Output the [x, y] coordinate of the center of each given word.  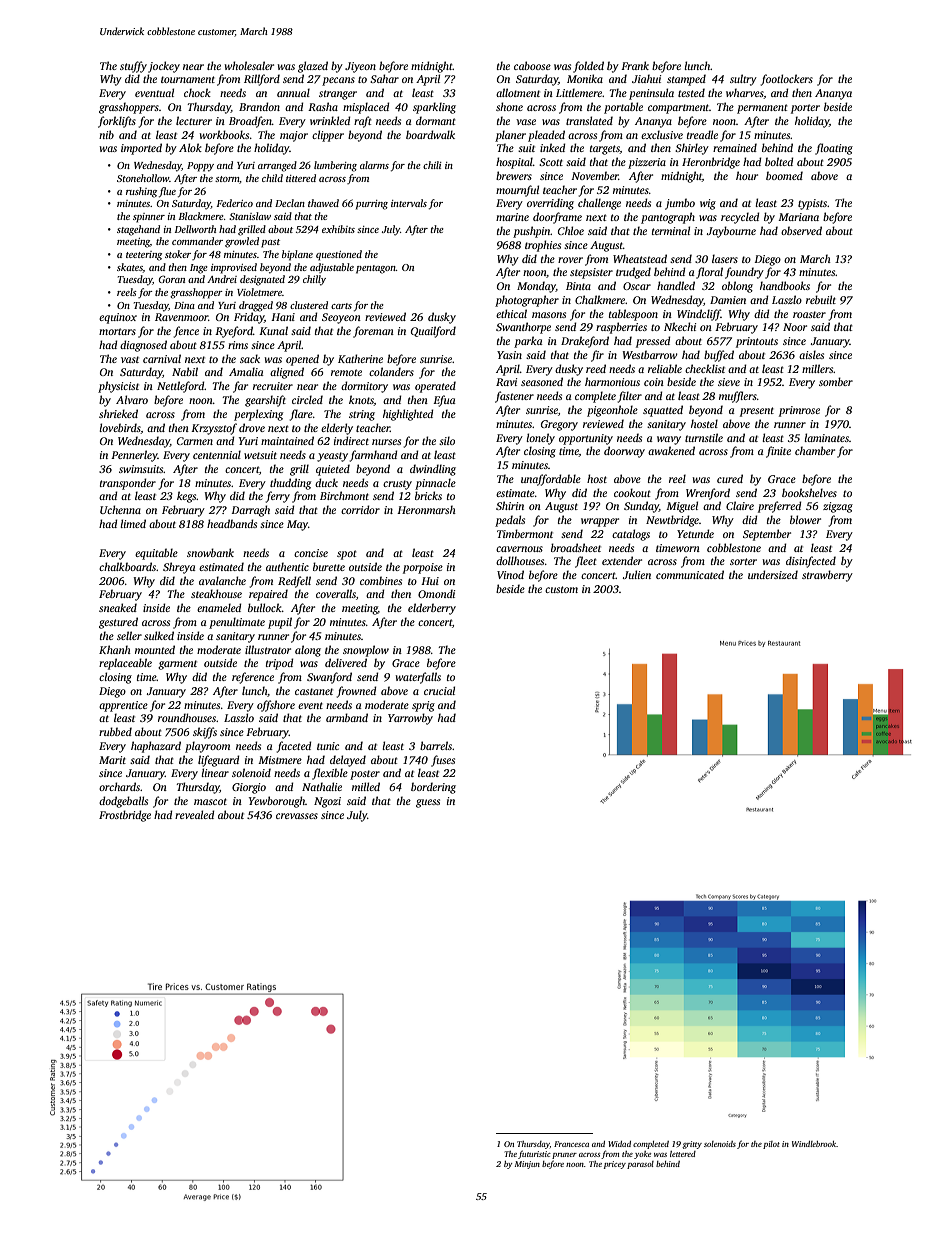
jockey [164, 67]
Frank [635, 65]
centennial [217, 454]
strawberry [827, 576]
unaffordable [551, 480]
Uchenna [120, 509]
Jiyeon [360, 67]
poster [365, 775]
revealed [195, 814]
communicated [690, 574]
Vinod [510, 574]
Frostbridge [125, 816]
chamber [815, 450]
